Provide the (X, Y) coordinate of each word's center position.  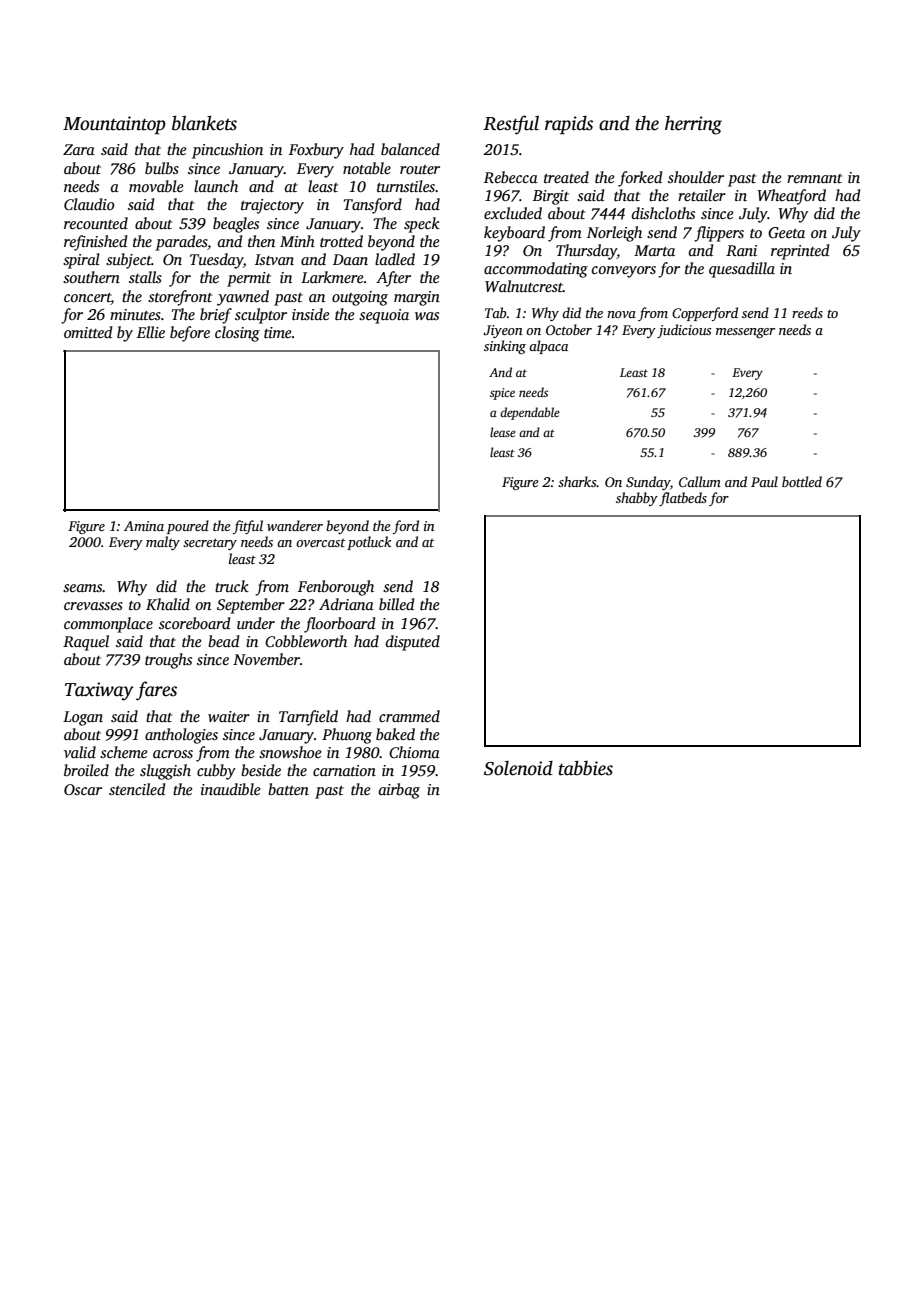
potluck (369, 543)
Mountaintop (114, 125)
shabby (637, 499)
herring (693, 125)
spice (502, 394)
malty (163, 543)
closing (237, 334)
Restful (511, 125)
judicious (684, 331)
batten (288, 789)
